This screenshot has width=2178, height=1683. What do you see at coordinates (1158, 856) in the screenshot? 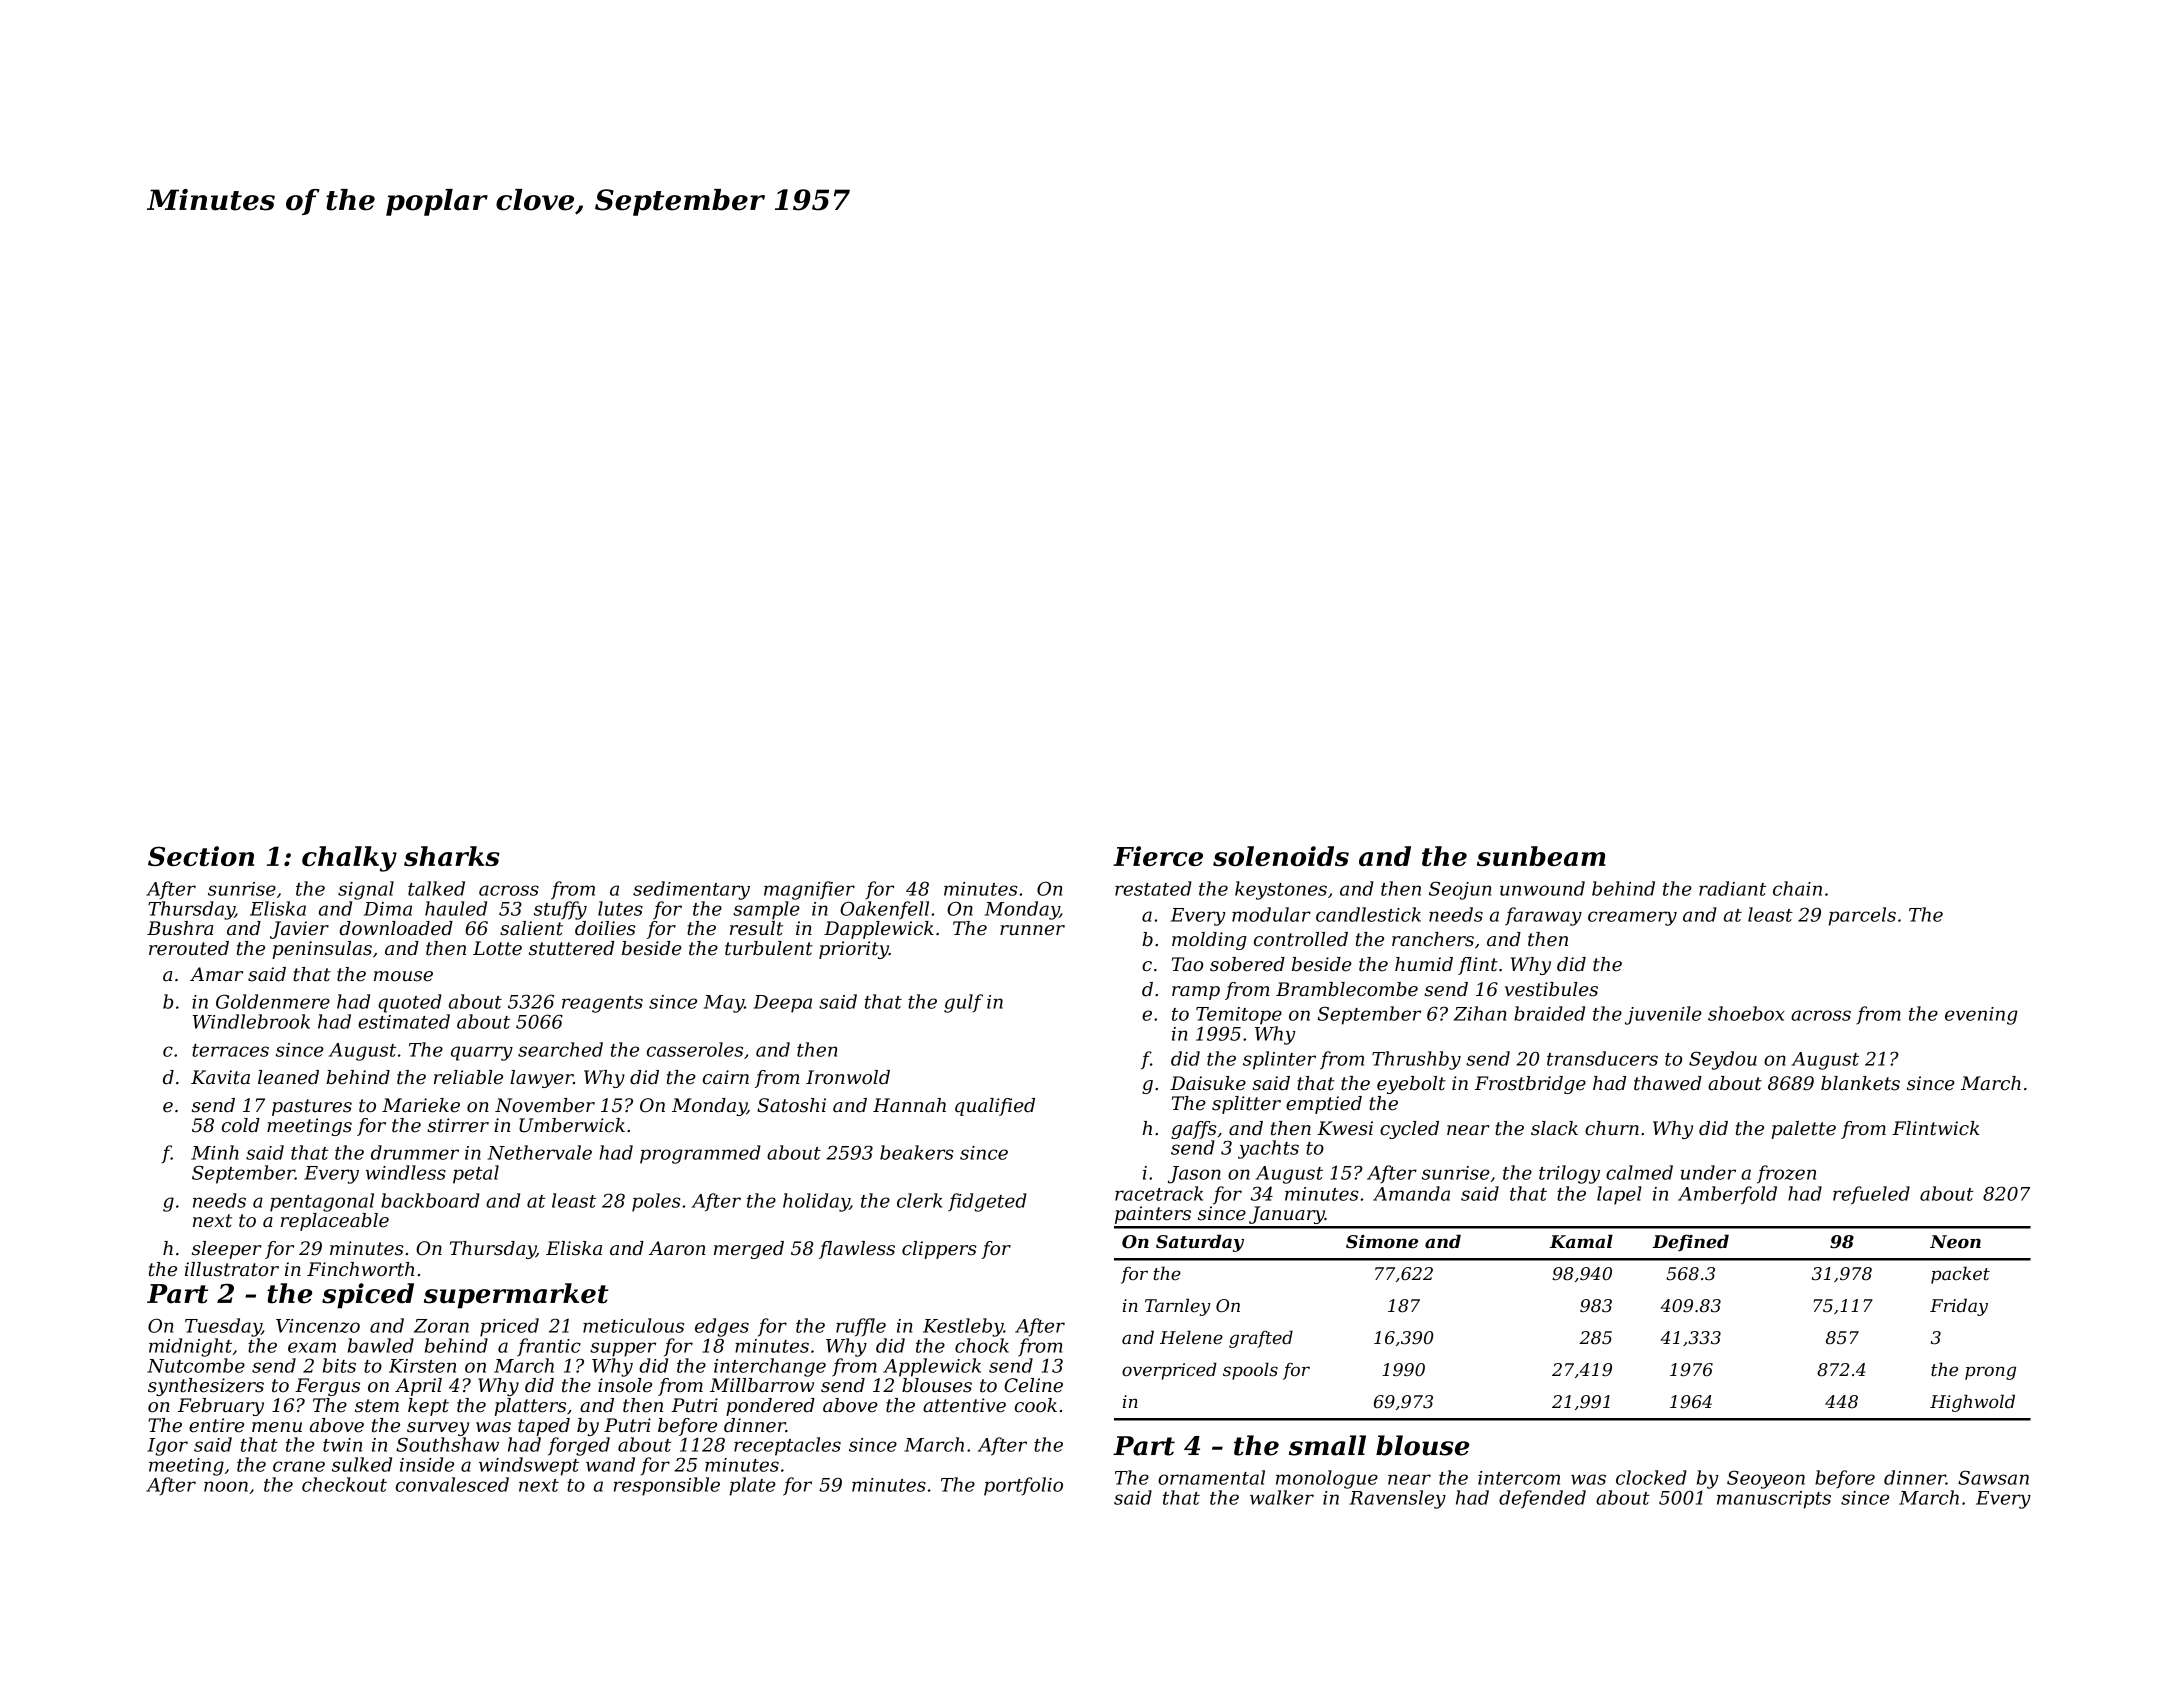
I see `Fierce` at bounding box center [1158, 856].
